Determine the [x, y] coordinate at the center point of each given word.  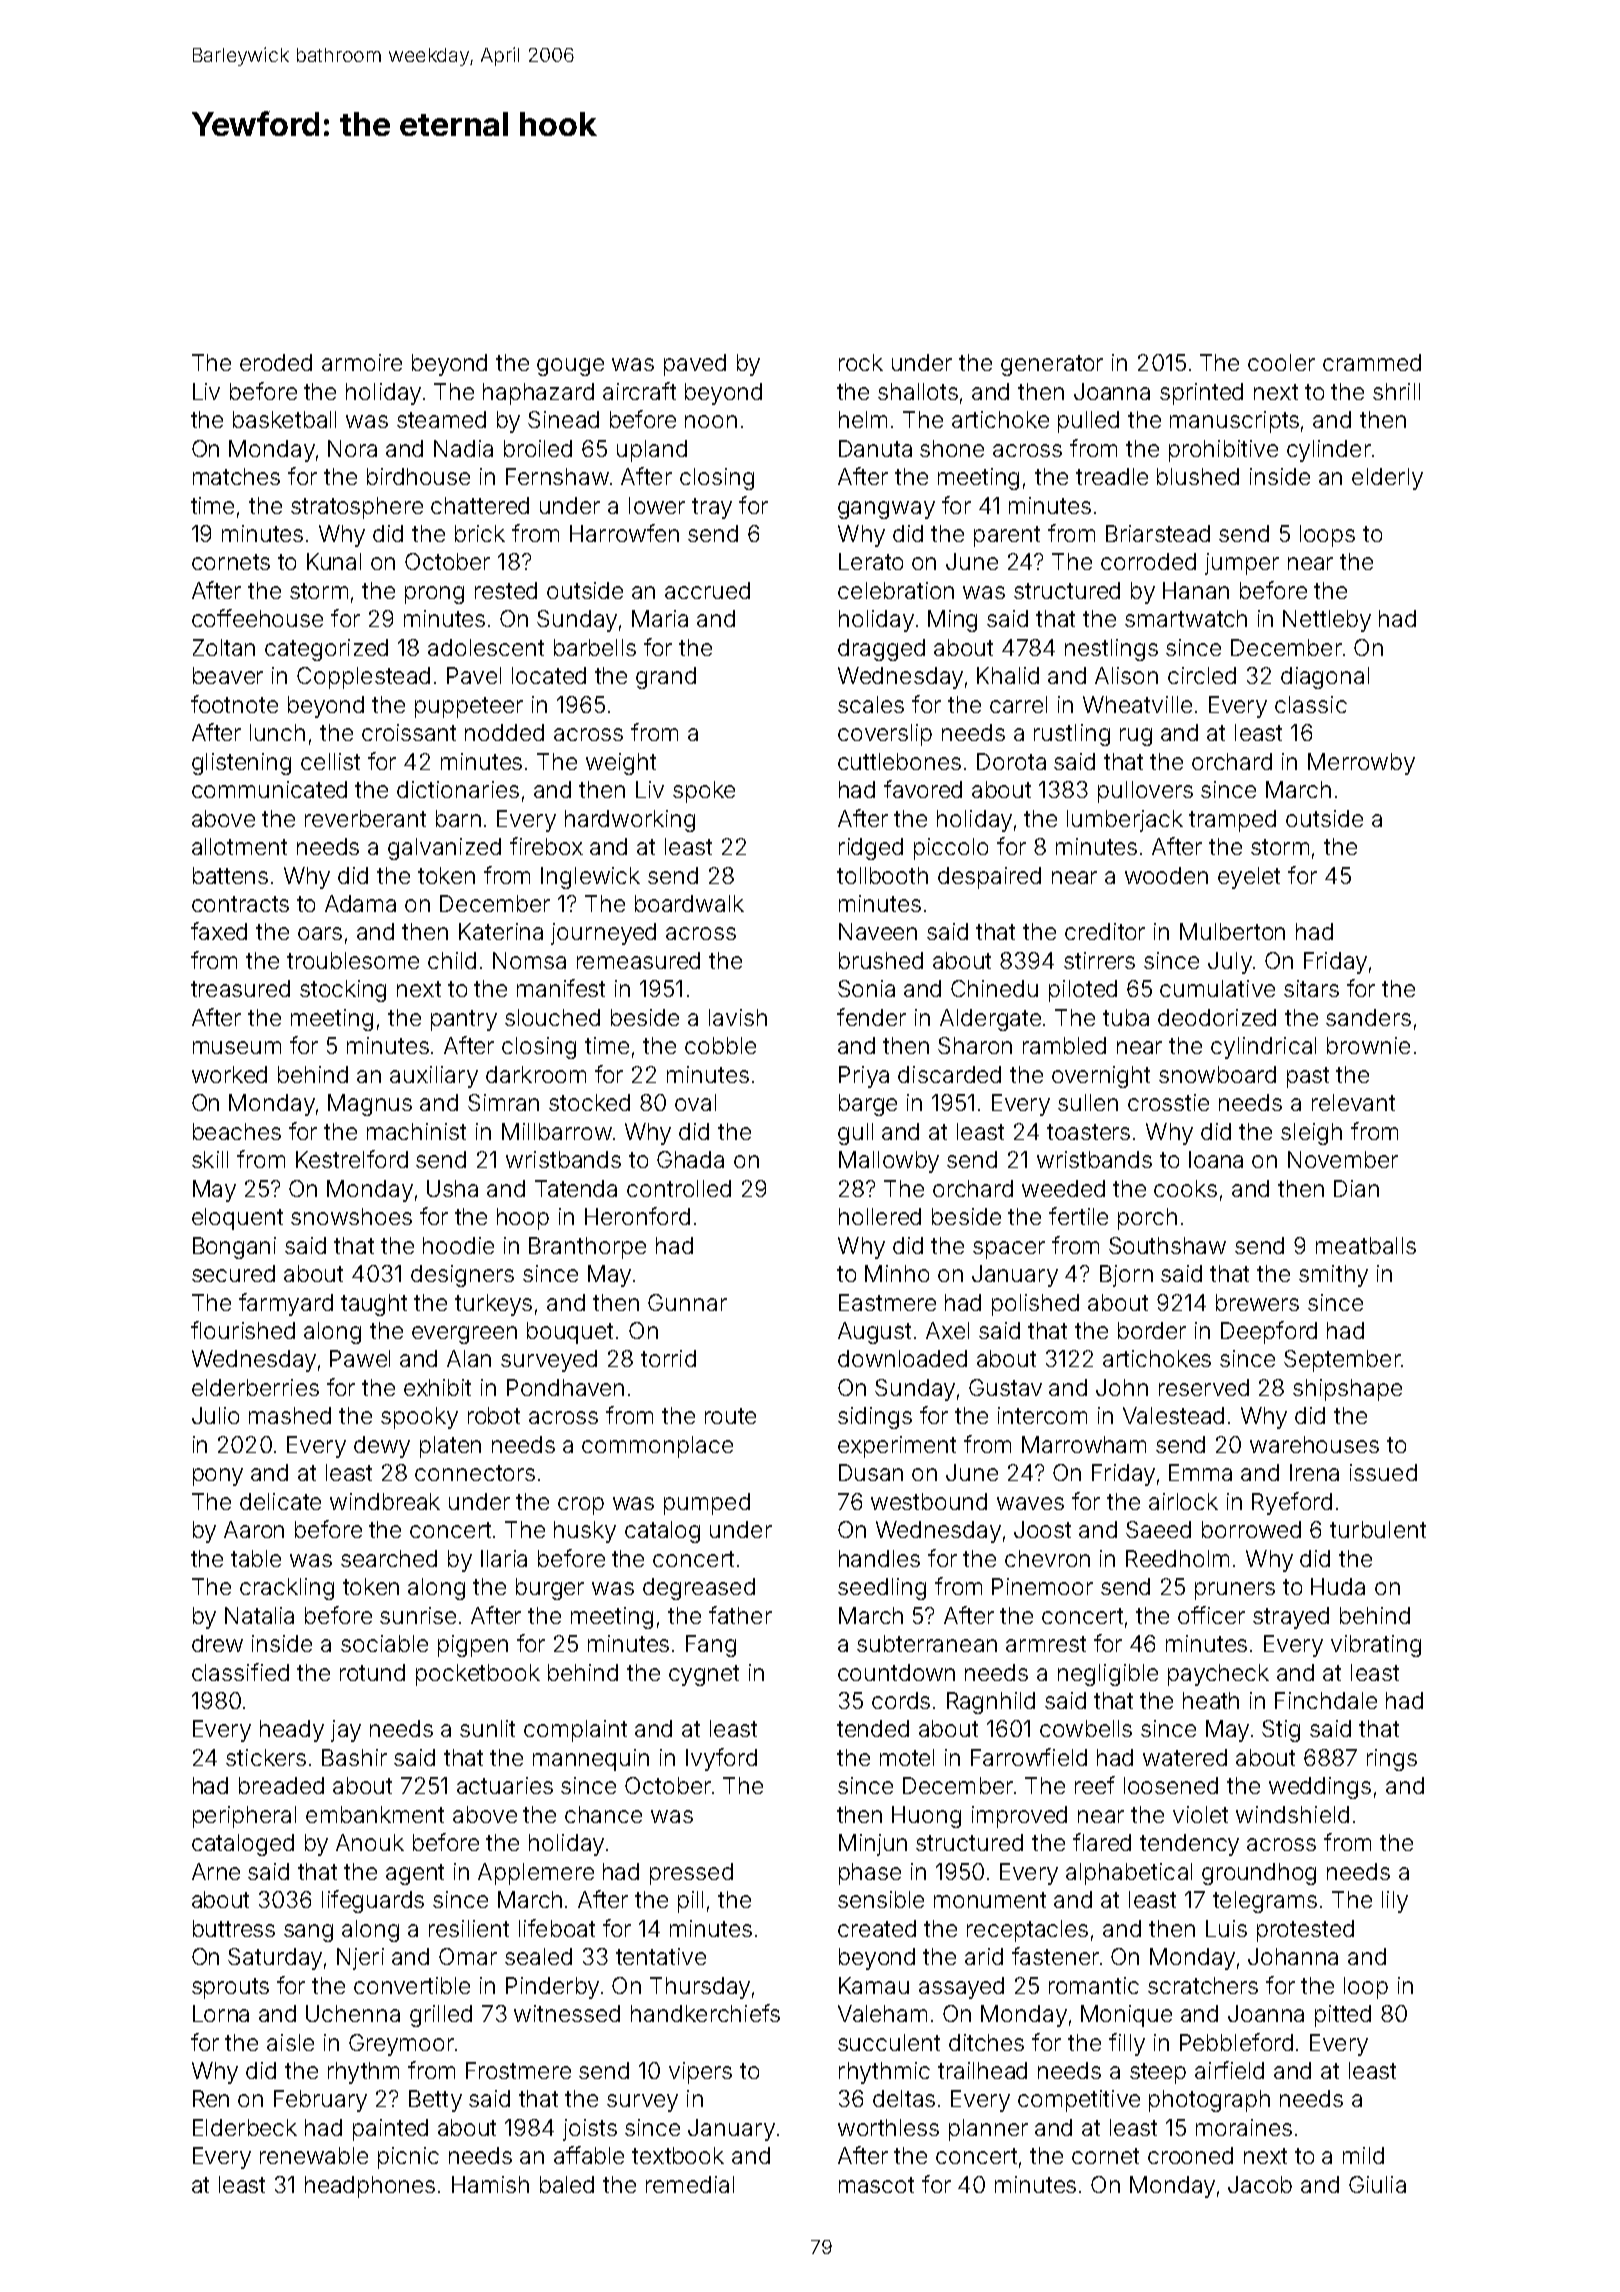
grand [666, 678]
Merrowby [1361, 764]
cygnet [704, 1675]
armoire [362, 362]
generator [1052, 365]
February [320, 2101]
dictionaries [458, 789]
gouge [570, 367]
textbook [678, 2155]
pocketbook [478, 1675]
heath [1211, 1700]
